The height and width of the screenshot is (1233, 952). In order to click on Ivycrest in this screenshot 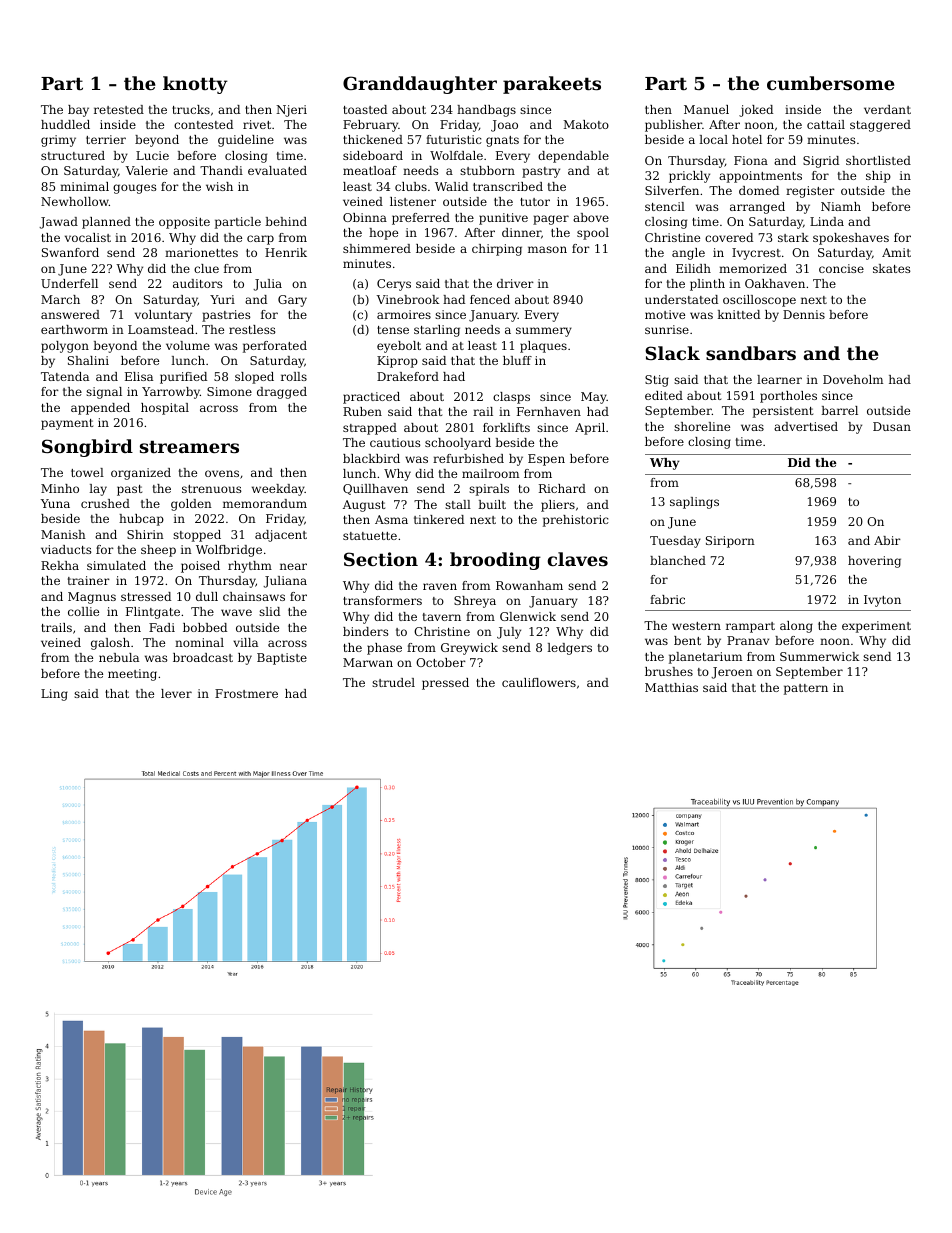, I will do `click(756, 254)`.
